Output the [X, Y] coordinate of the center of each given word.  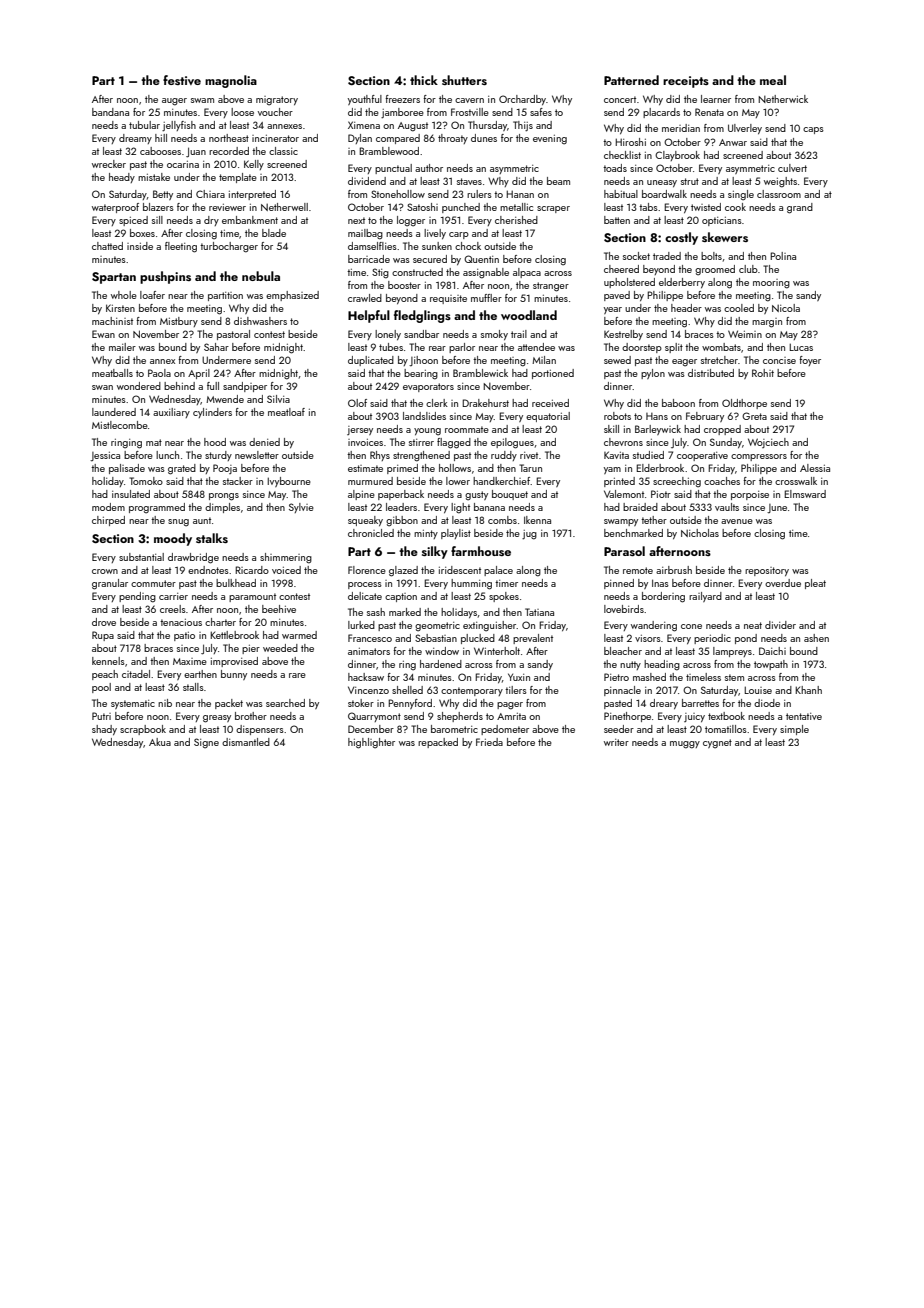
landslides [424, 416]
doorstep [642, 348]
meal [773, 80]
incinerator [275, 138]
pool [101, 688]
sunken [437, 246]
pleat [815, 584]
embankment [250, 220]
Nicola [786, 308]
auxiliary [171, 413]
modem [108, 507]
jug [529, 535]
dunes [484, 138]
